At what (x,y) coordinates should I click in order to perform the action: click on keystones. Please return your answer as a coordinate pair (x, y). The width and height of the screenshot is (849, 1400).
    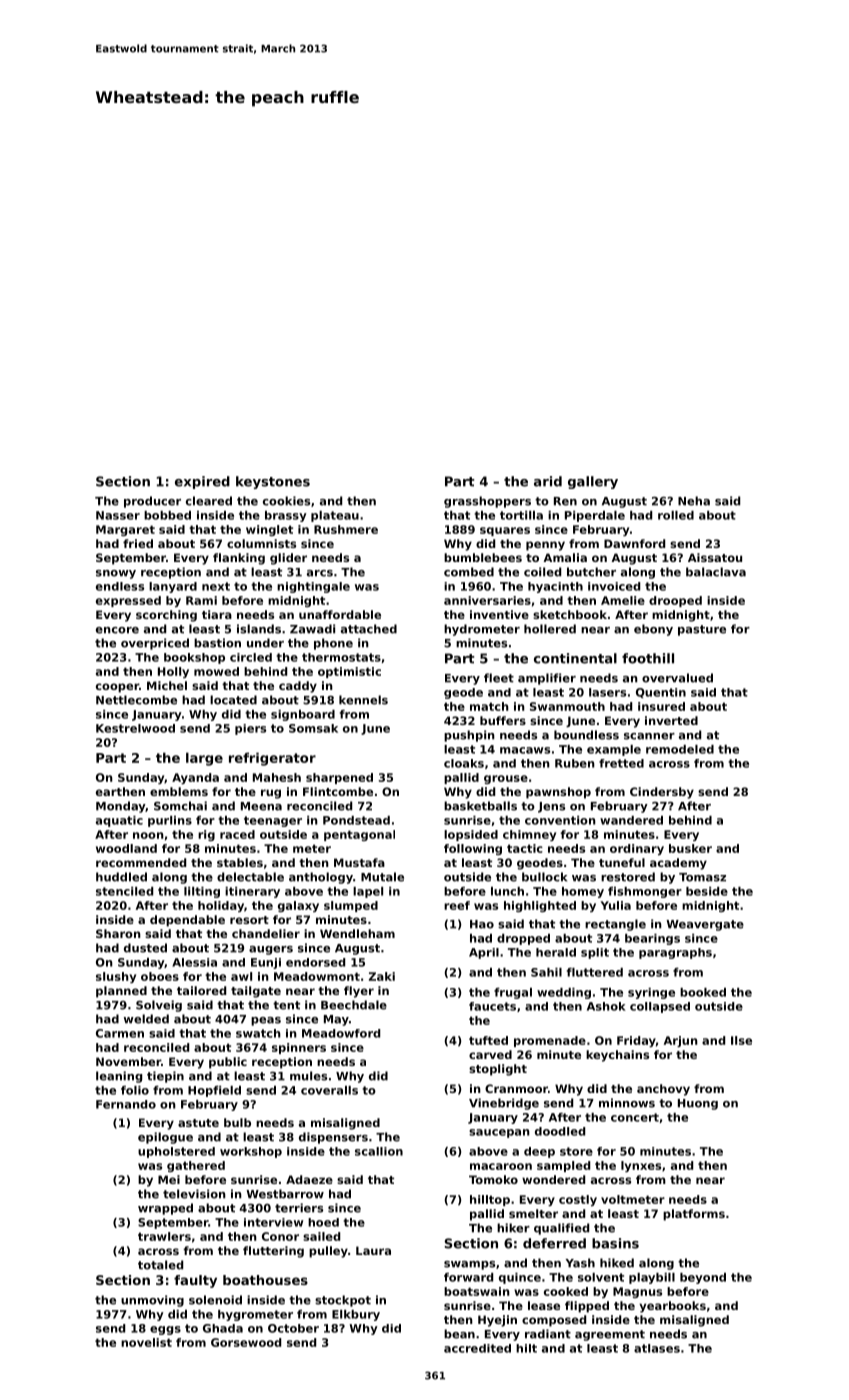
    Looking at the image, I should click on (273, 482).
